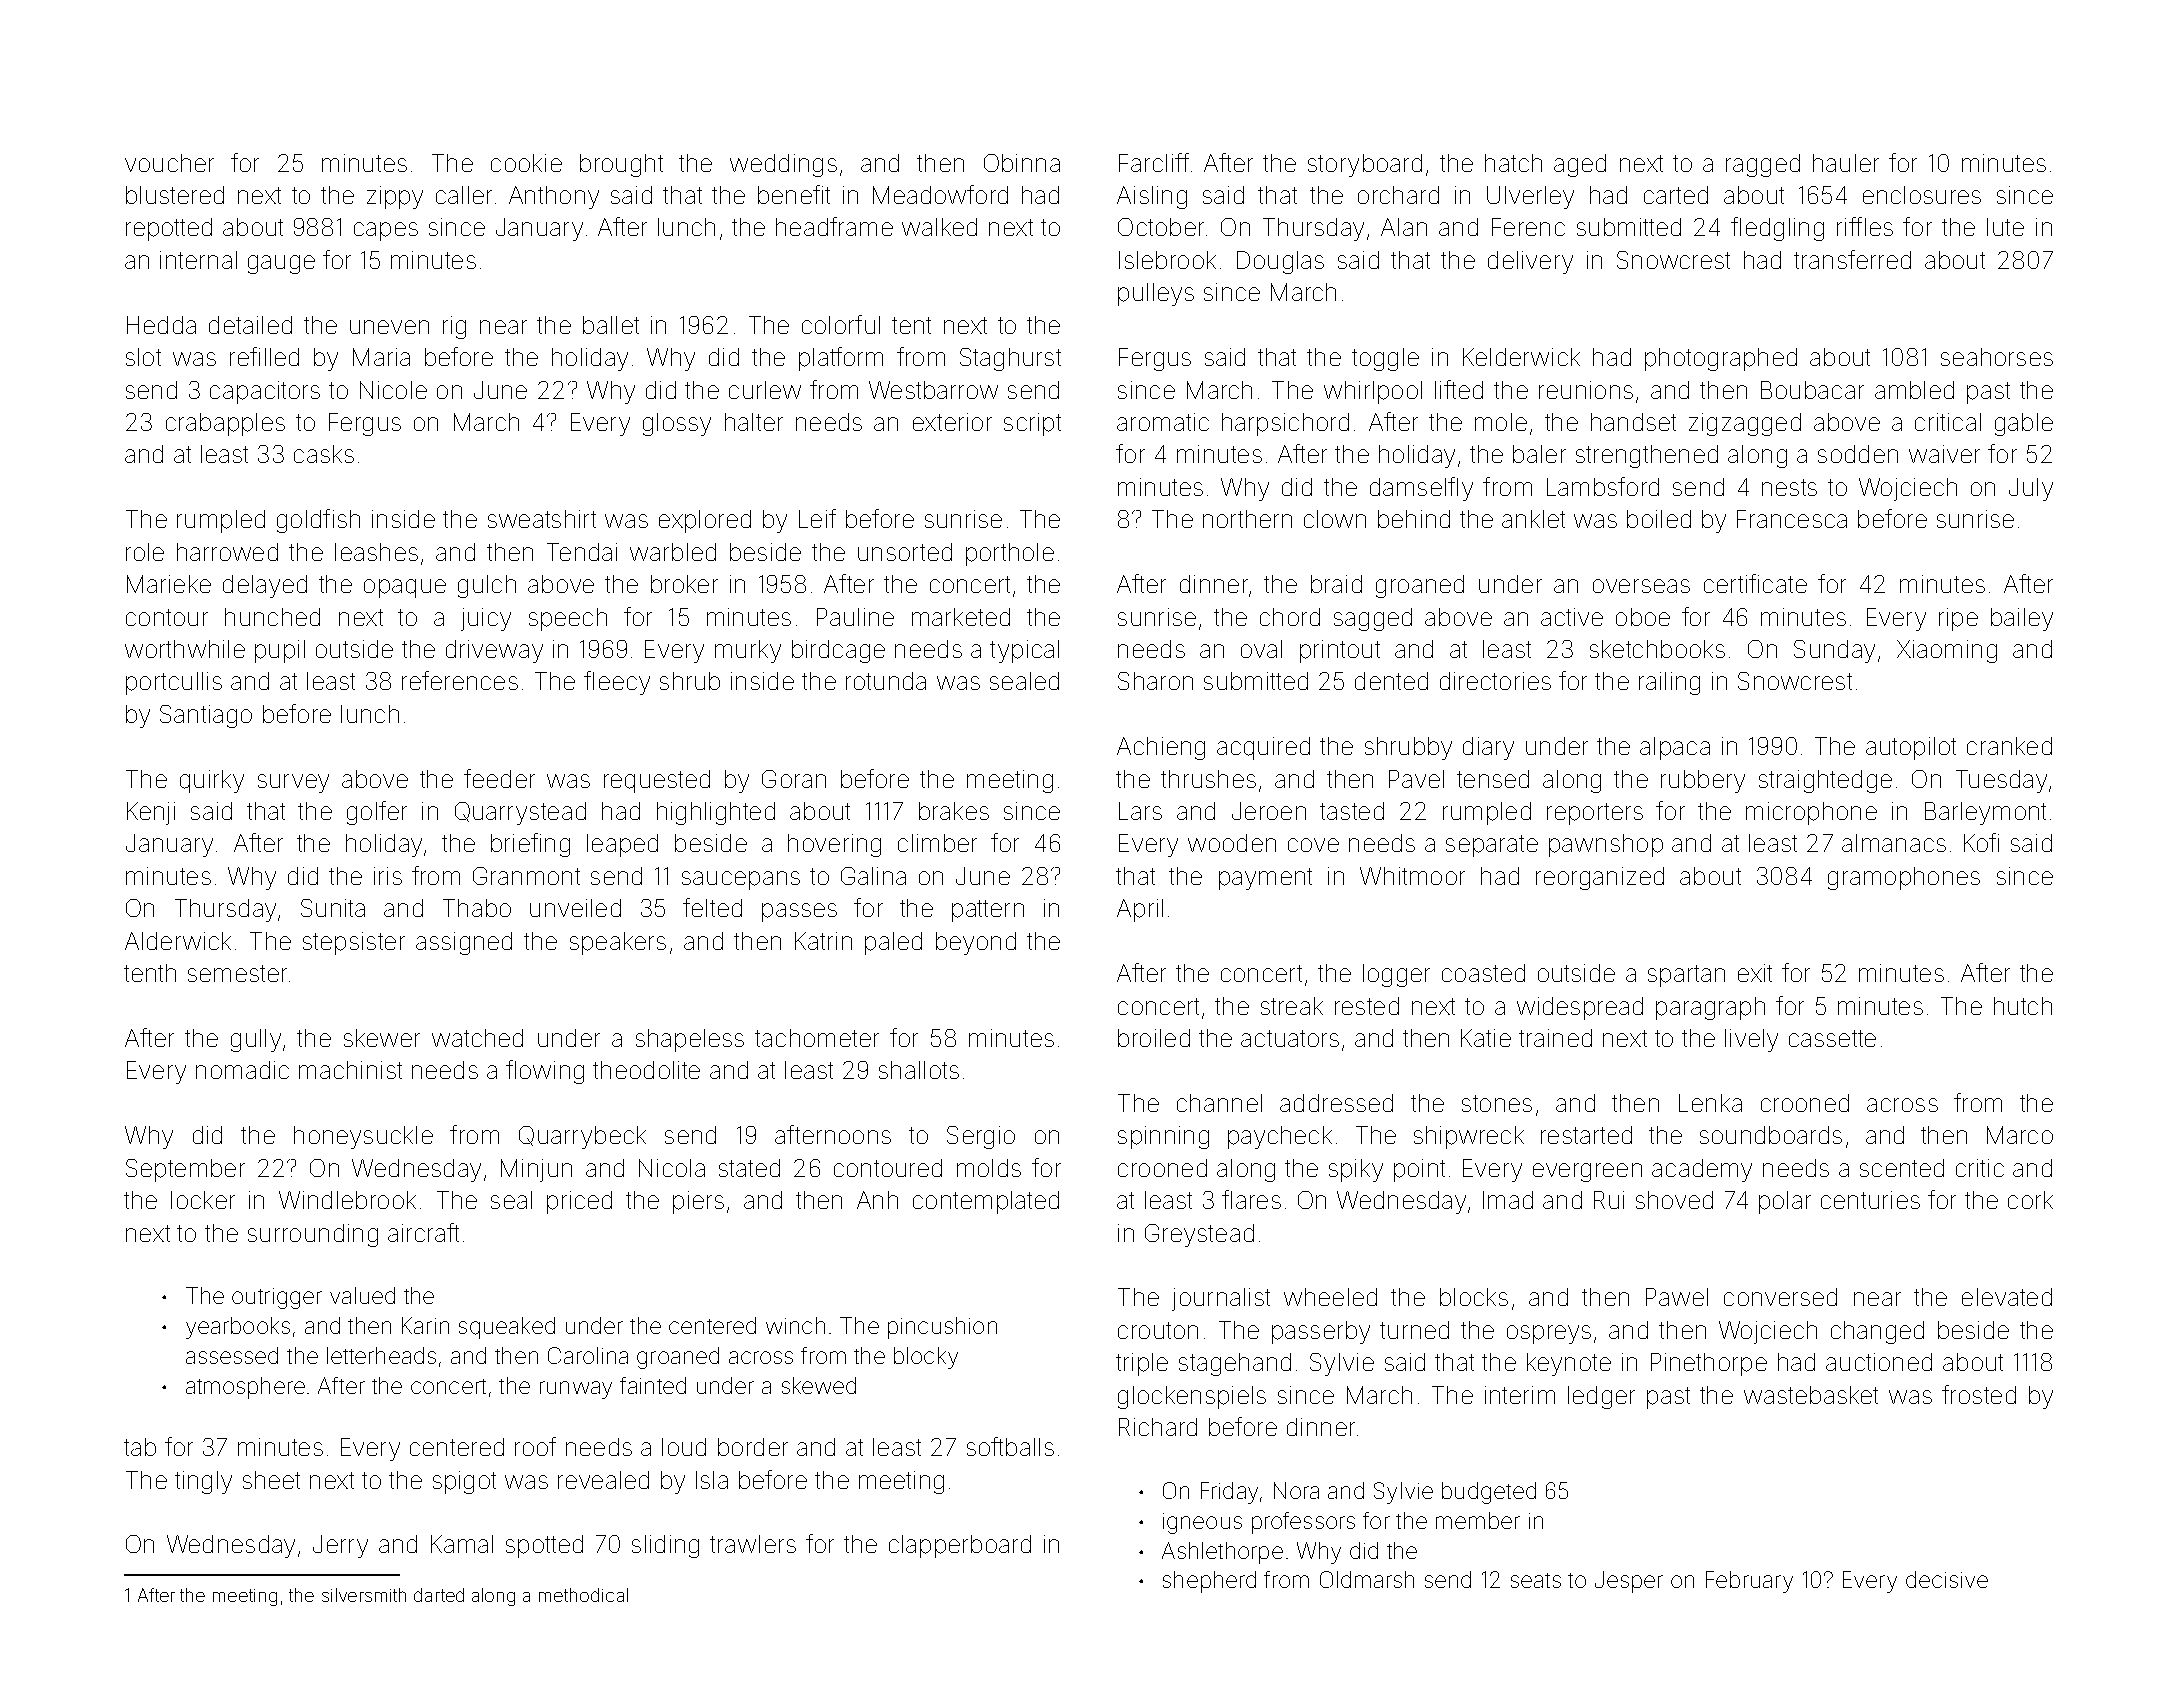 The height and width of the screenshot is (1683, 2178). Describe the element at coordinates (1832, 1038) in the screenshot. I see `cassette` at that location.
